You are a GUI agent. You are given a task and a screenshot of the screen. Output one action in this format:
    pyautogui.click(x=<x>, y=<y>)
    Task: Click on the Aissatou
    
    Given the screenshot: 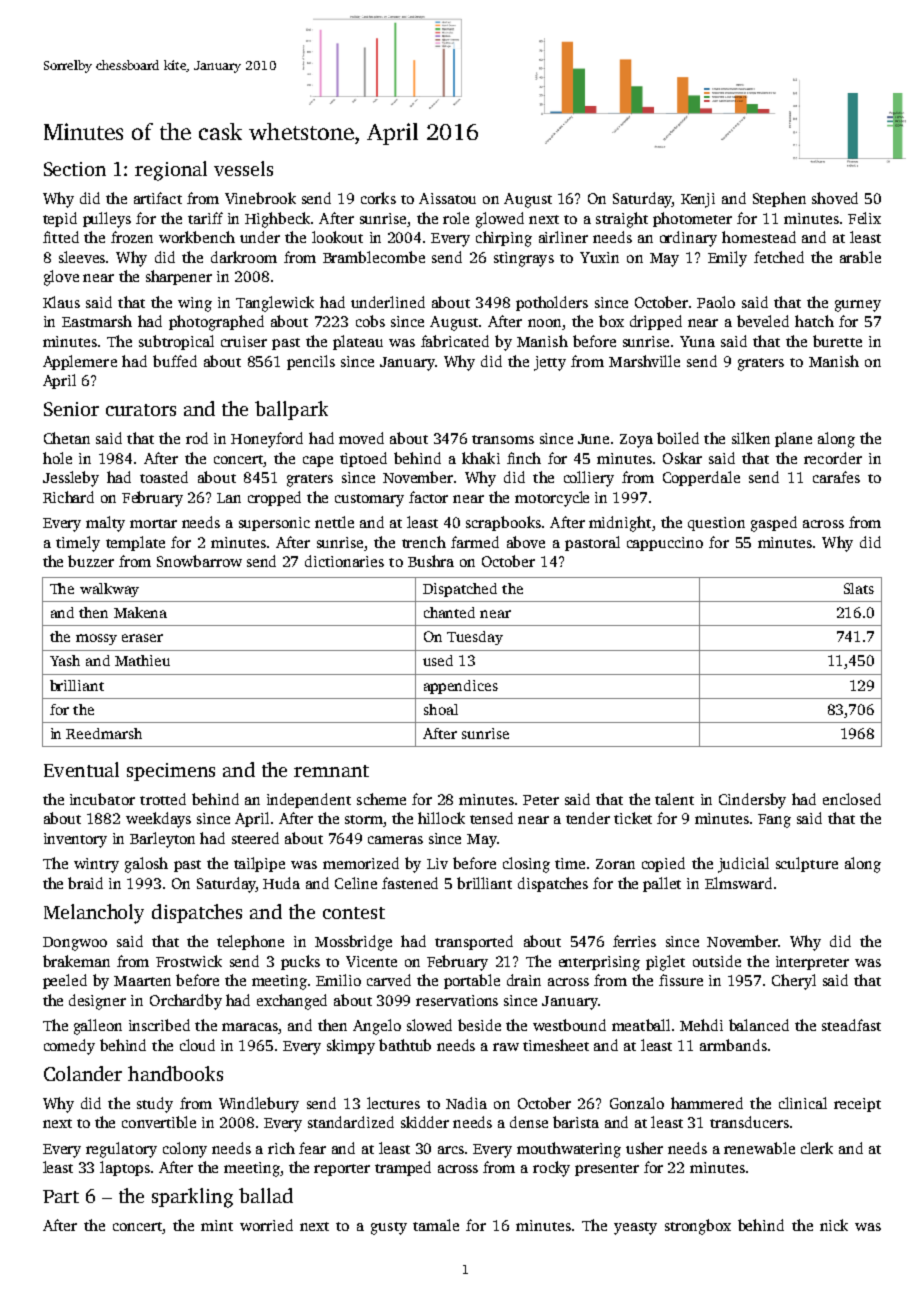 What is the action you would take?
    pyautogui.click(x=447, y=198)
